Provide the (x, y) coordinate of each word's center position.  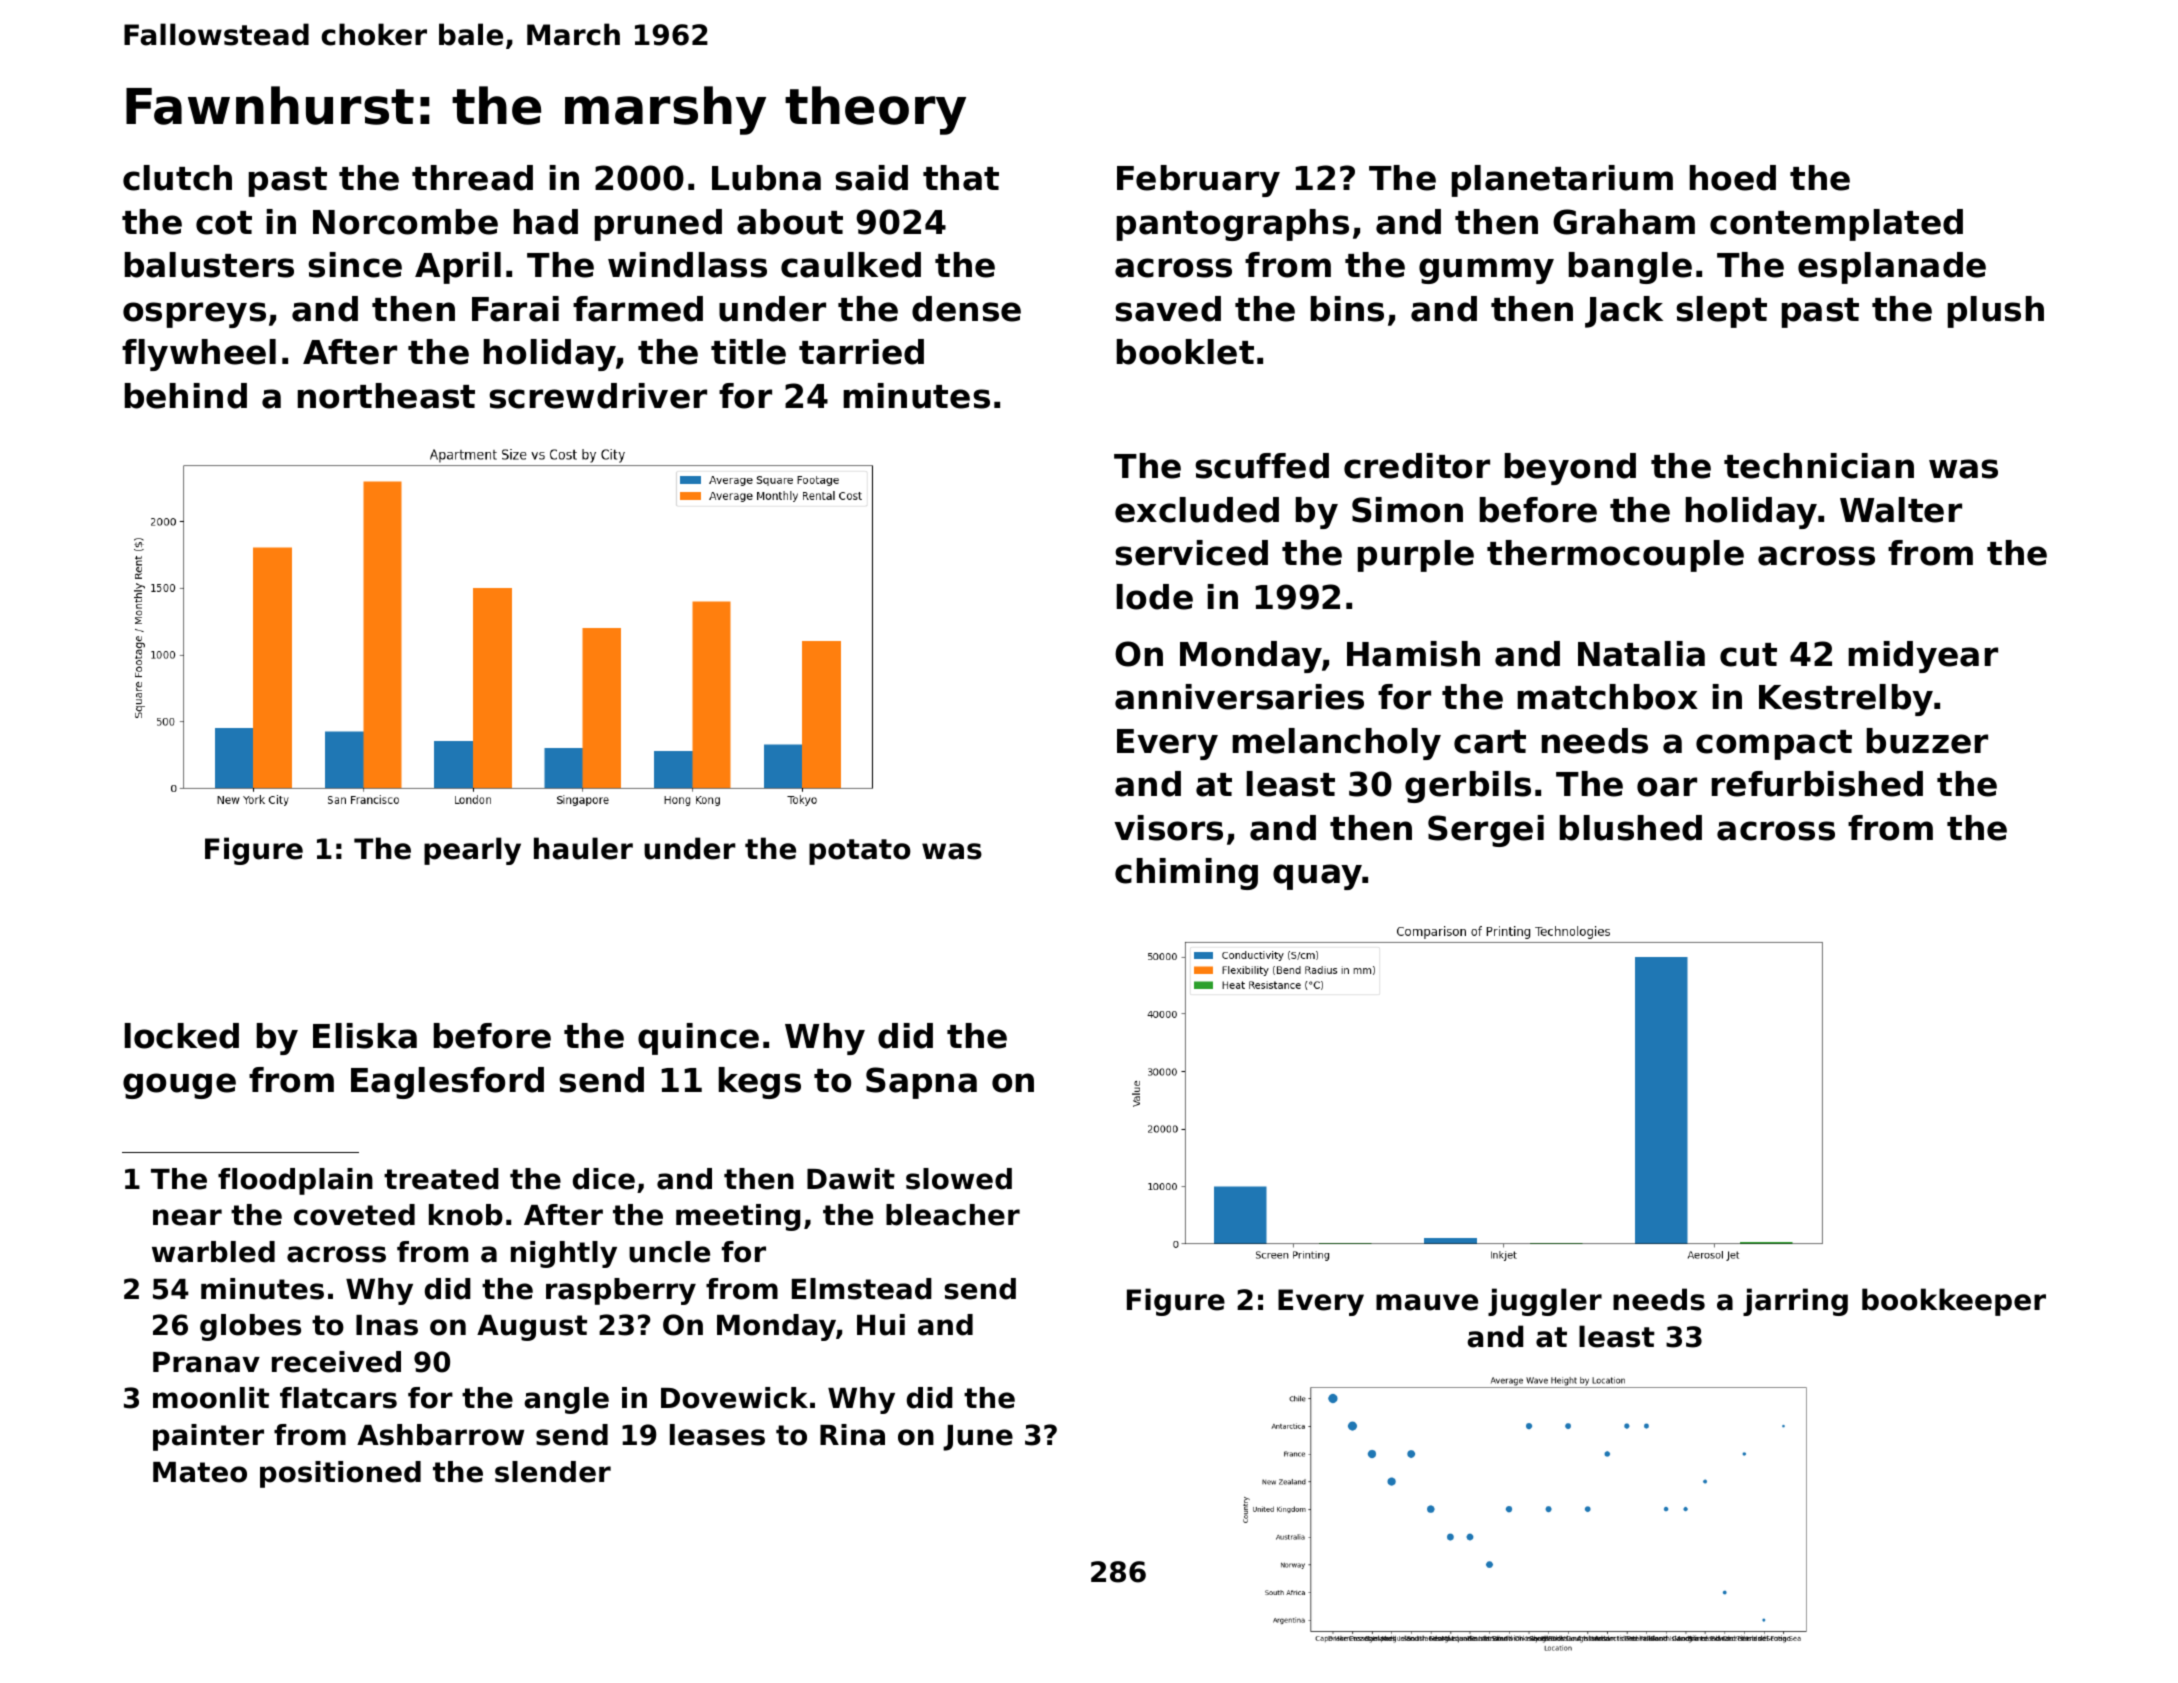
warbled (213, 1252)
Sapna (921, 1083)
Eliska (365, 1036)
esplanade (1892, 268)
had (546, 222)
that (961, 178)
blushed (1631, 828)
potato (860, 852)
